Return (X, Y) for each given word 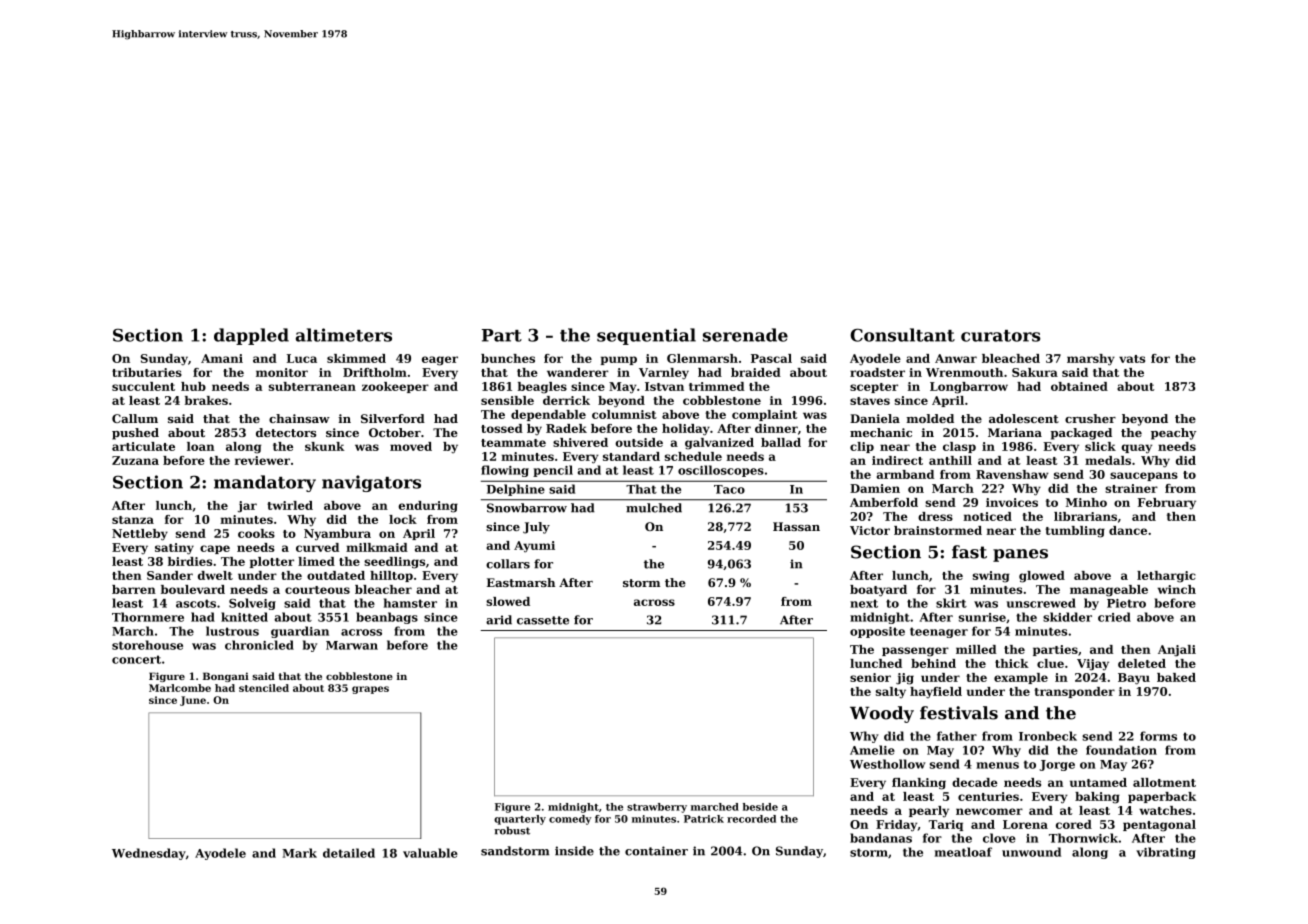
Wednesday (149, 854)
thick (1012, 663)
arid (499, 620)
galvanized (719, 444)
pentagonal (1159, 826)
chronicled (259, 645)
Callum (135, 418)
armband (905, 474)
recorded (751, 819)
